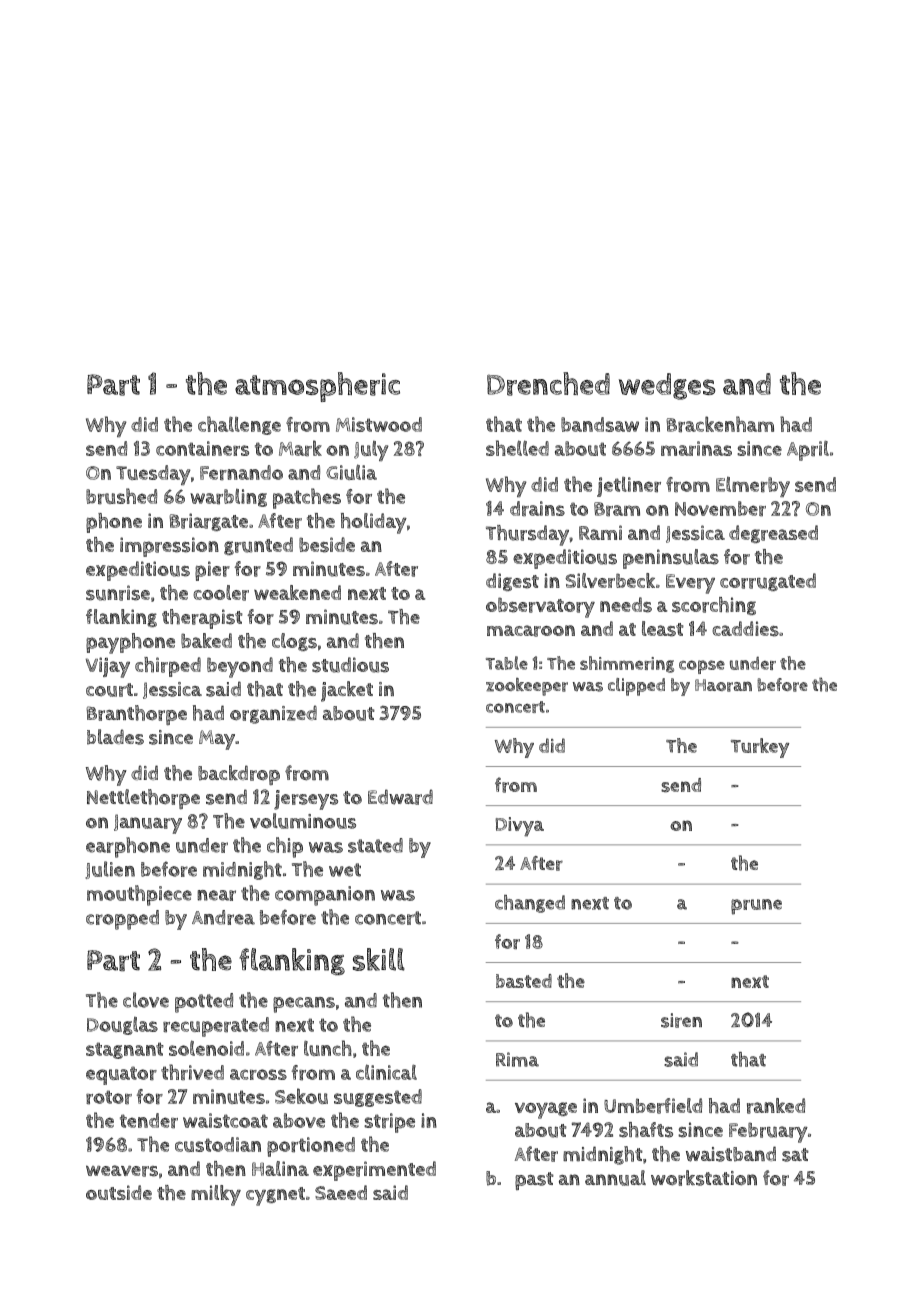 This screenshot has height=1311, width=924. Describe the element at coordinates (119, 1192) in the screenshot. I see `outside` at that location.
